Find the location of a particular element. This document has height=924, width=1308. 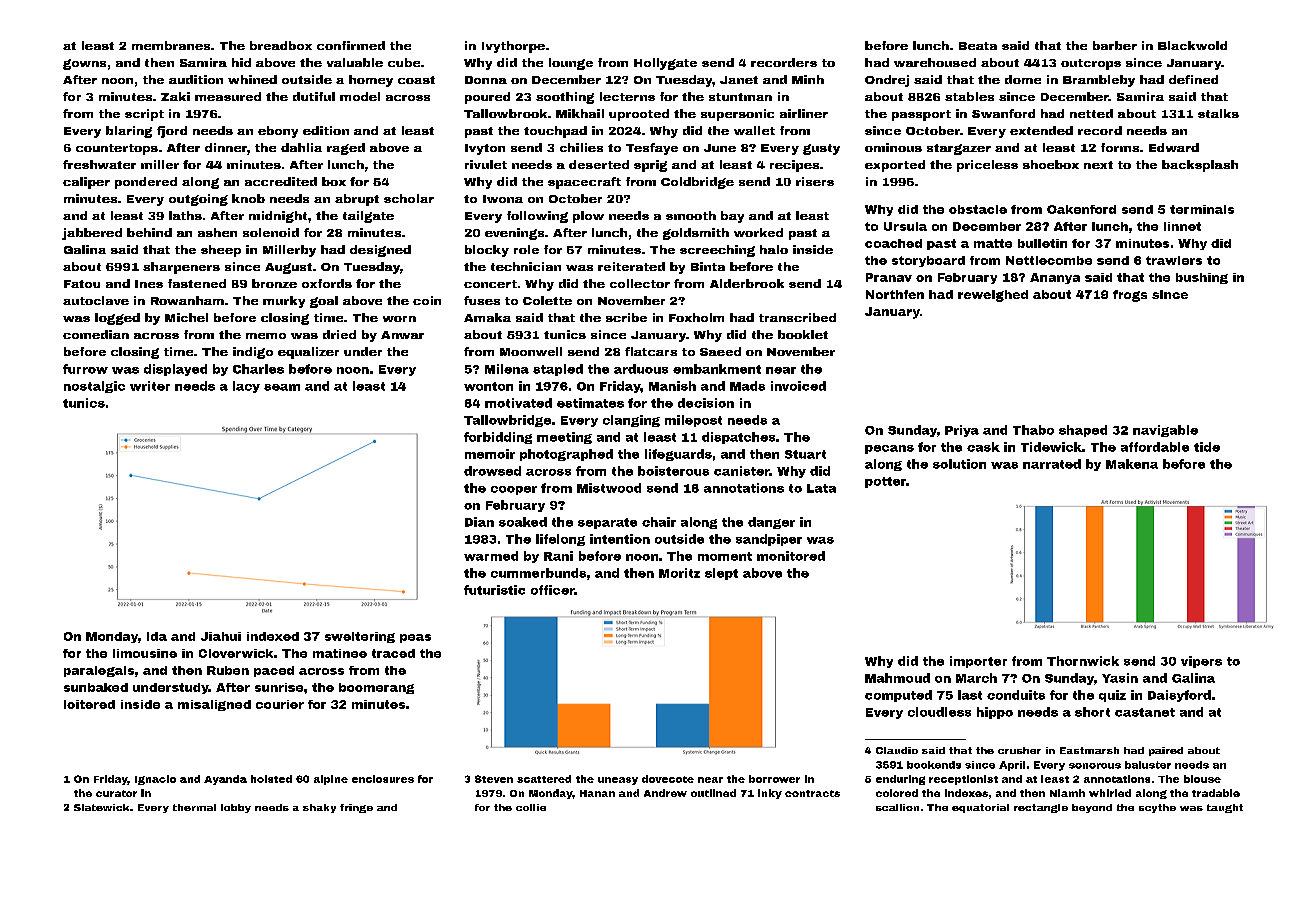

bronze is located at coordinates (274, 283).
